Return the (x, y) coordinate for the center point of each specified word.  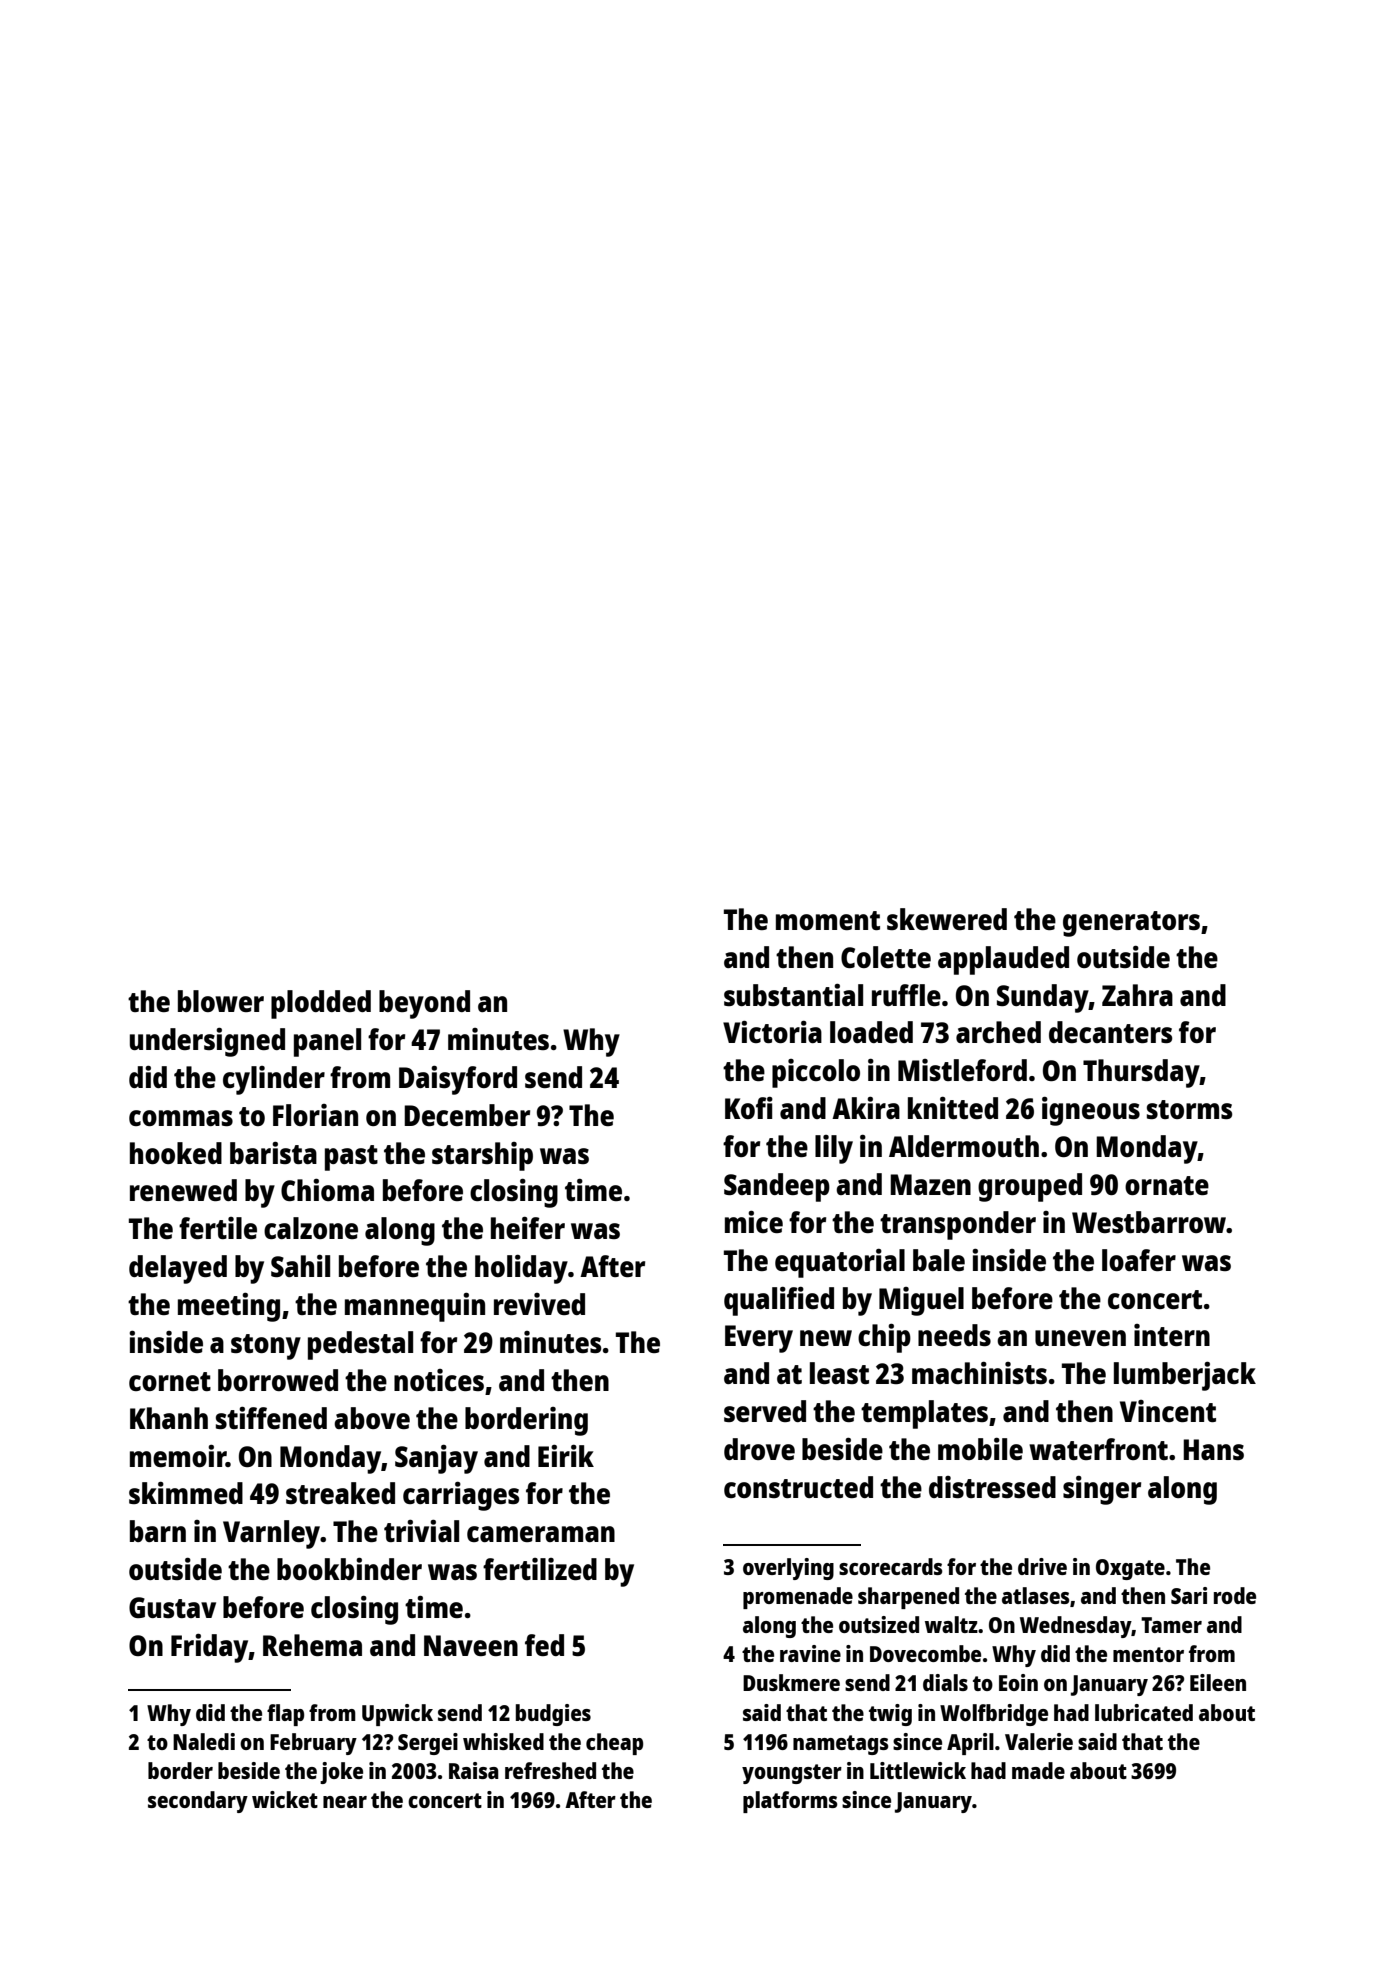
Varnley (271, 1534)
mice (754, 1222)
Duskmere (791, 1682)
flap (285, 1715)
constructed (798, 1487)
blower (221, 1001)
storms (1190, 1109)
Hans (1213, 1449)
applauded (1003, 960)
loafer (1139, 1260)
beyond (424, 1004)
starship (482, 1156)
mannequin (415, 1307)
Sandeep (777, 1187)
